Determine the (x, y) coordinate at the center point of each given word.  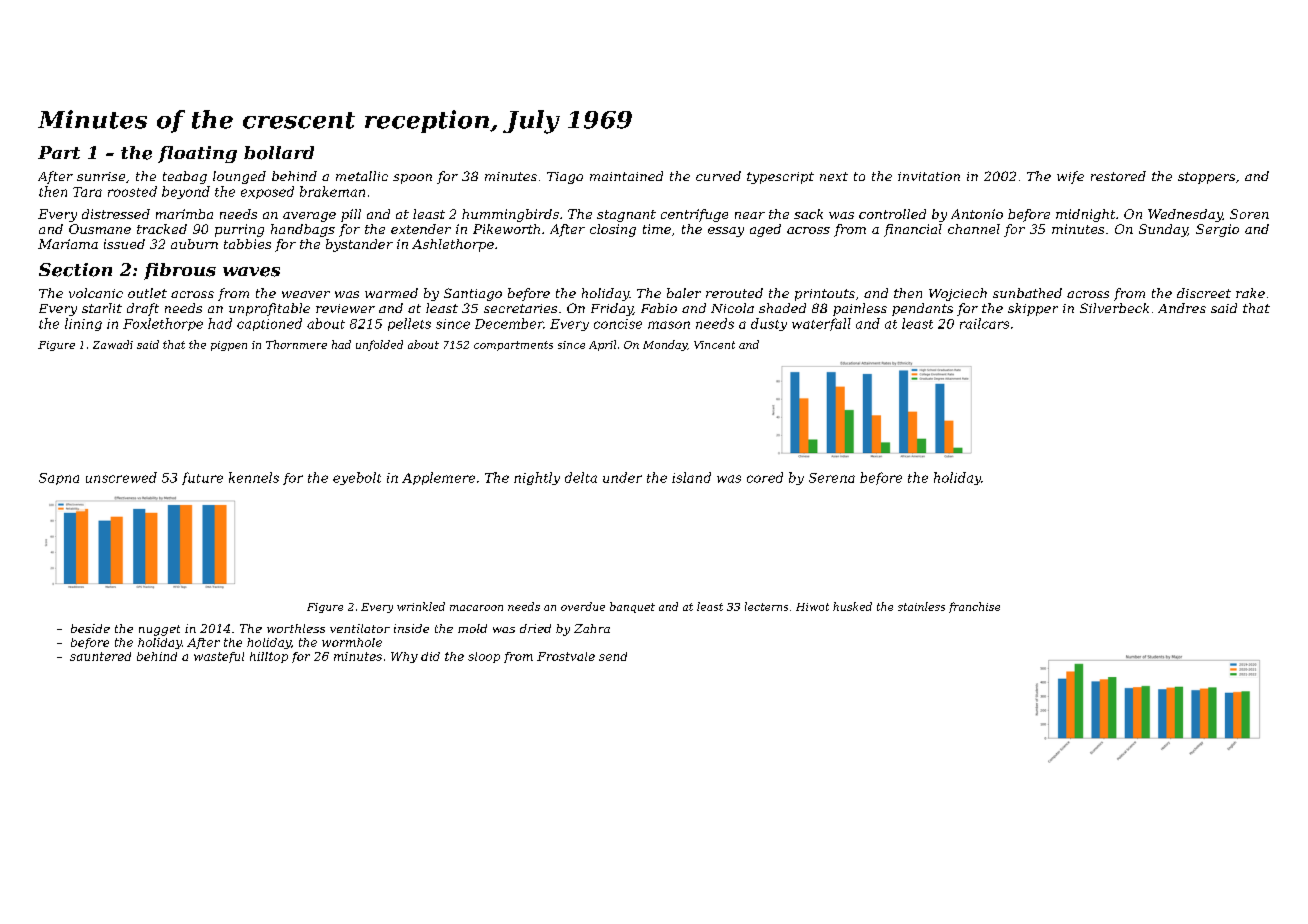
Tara (87, 192)
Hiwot (812, 607)
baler (684, 293)
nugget (159, 630)
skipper (1033, 309)
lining (83, 324)
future (202, 478)
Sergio (1217, 230)
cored (765, 477)
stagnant (626, 216)
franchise (974, 607)
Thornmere (296, 344)
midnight (1085, 215)
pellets (409, 324)
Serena (832, 478)
